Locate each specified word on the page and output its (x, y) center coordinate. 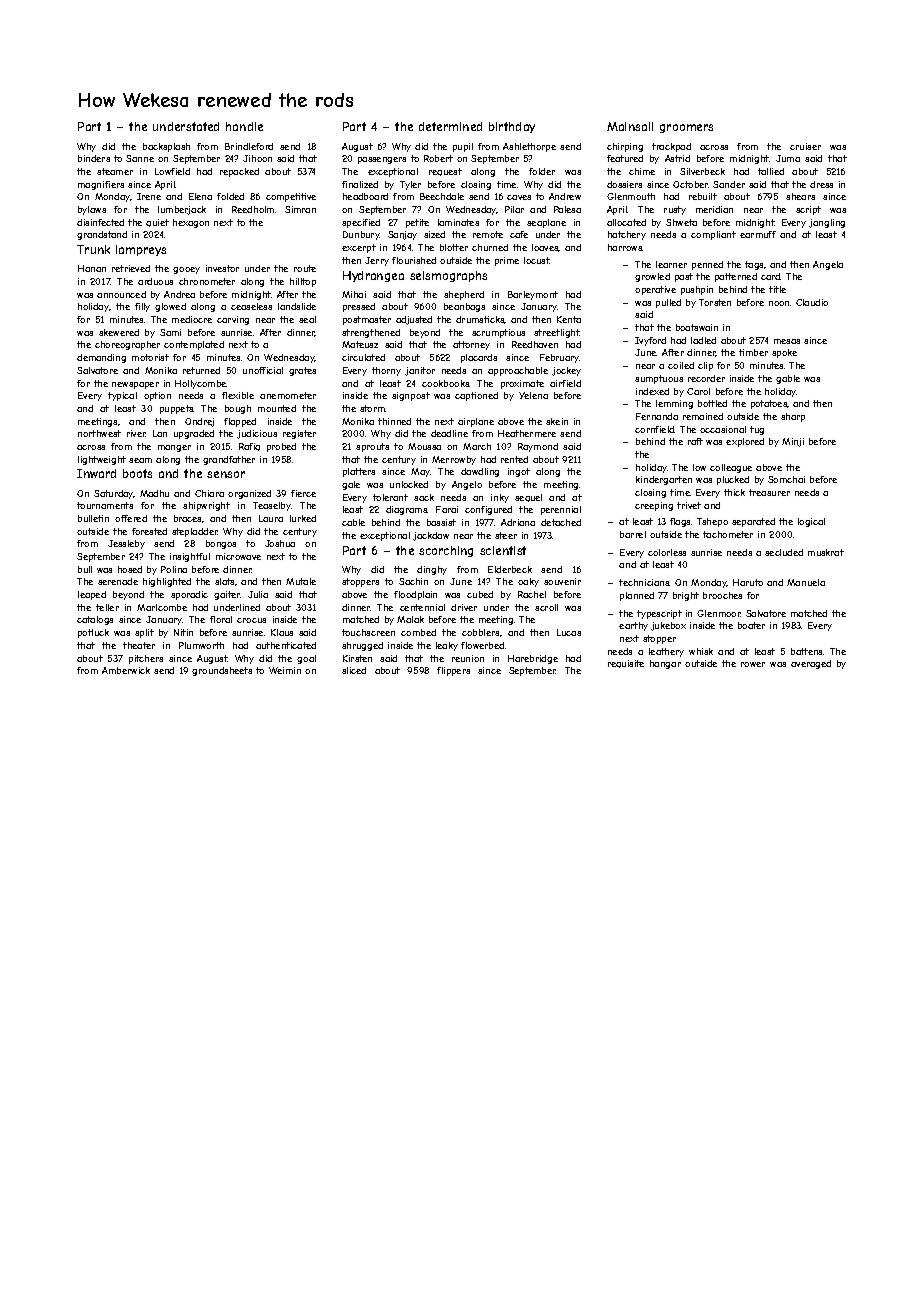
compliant (713, 235)
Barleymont (533, 295)
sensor (226, 474)
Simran (300, 209)
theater (139, 645)
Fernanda (657, 416)
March (477, 446)
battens (806, 651)
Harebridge (533, 659)
